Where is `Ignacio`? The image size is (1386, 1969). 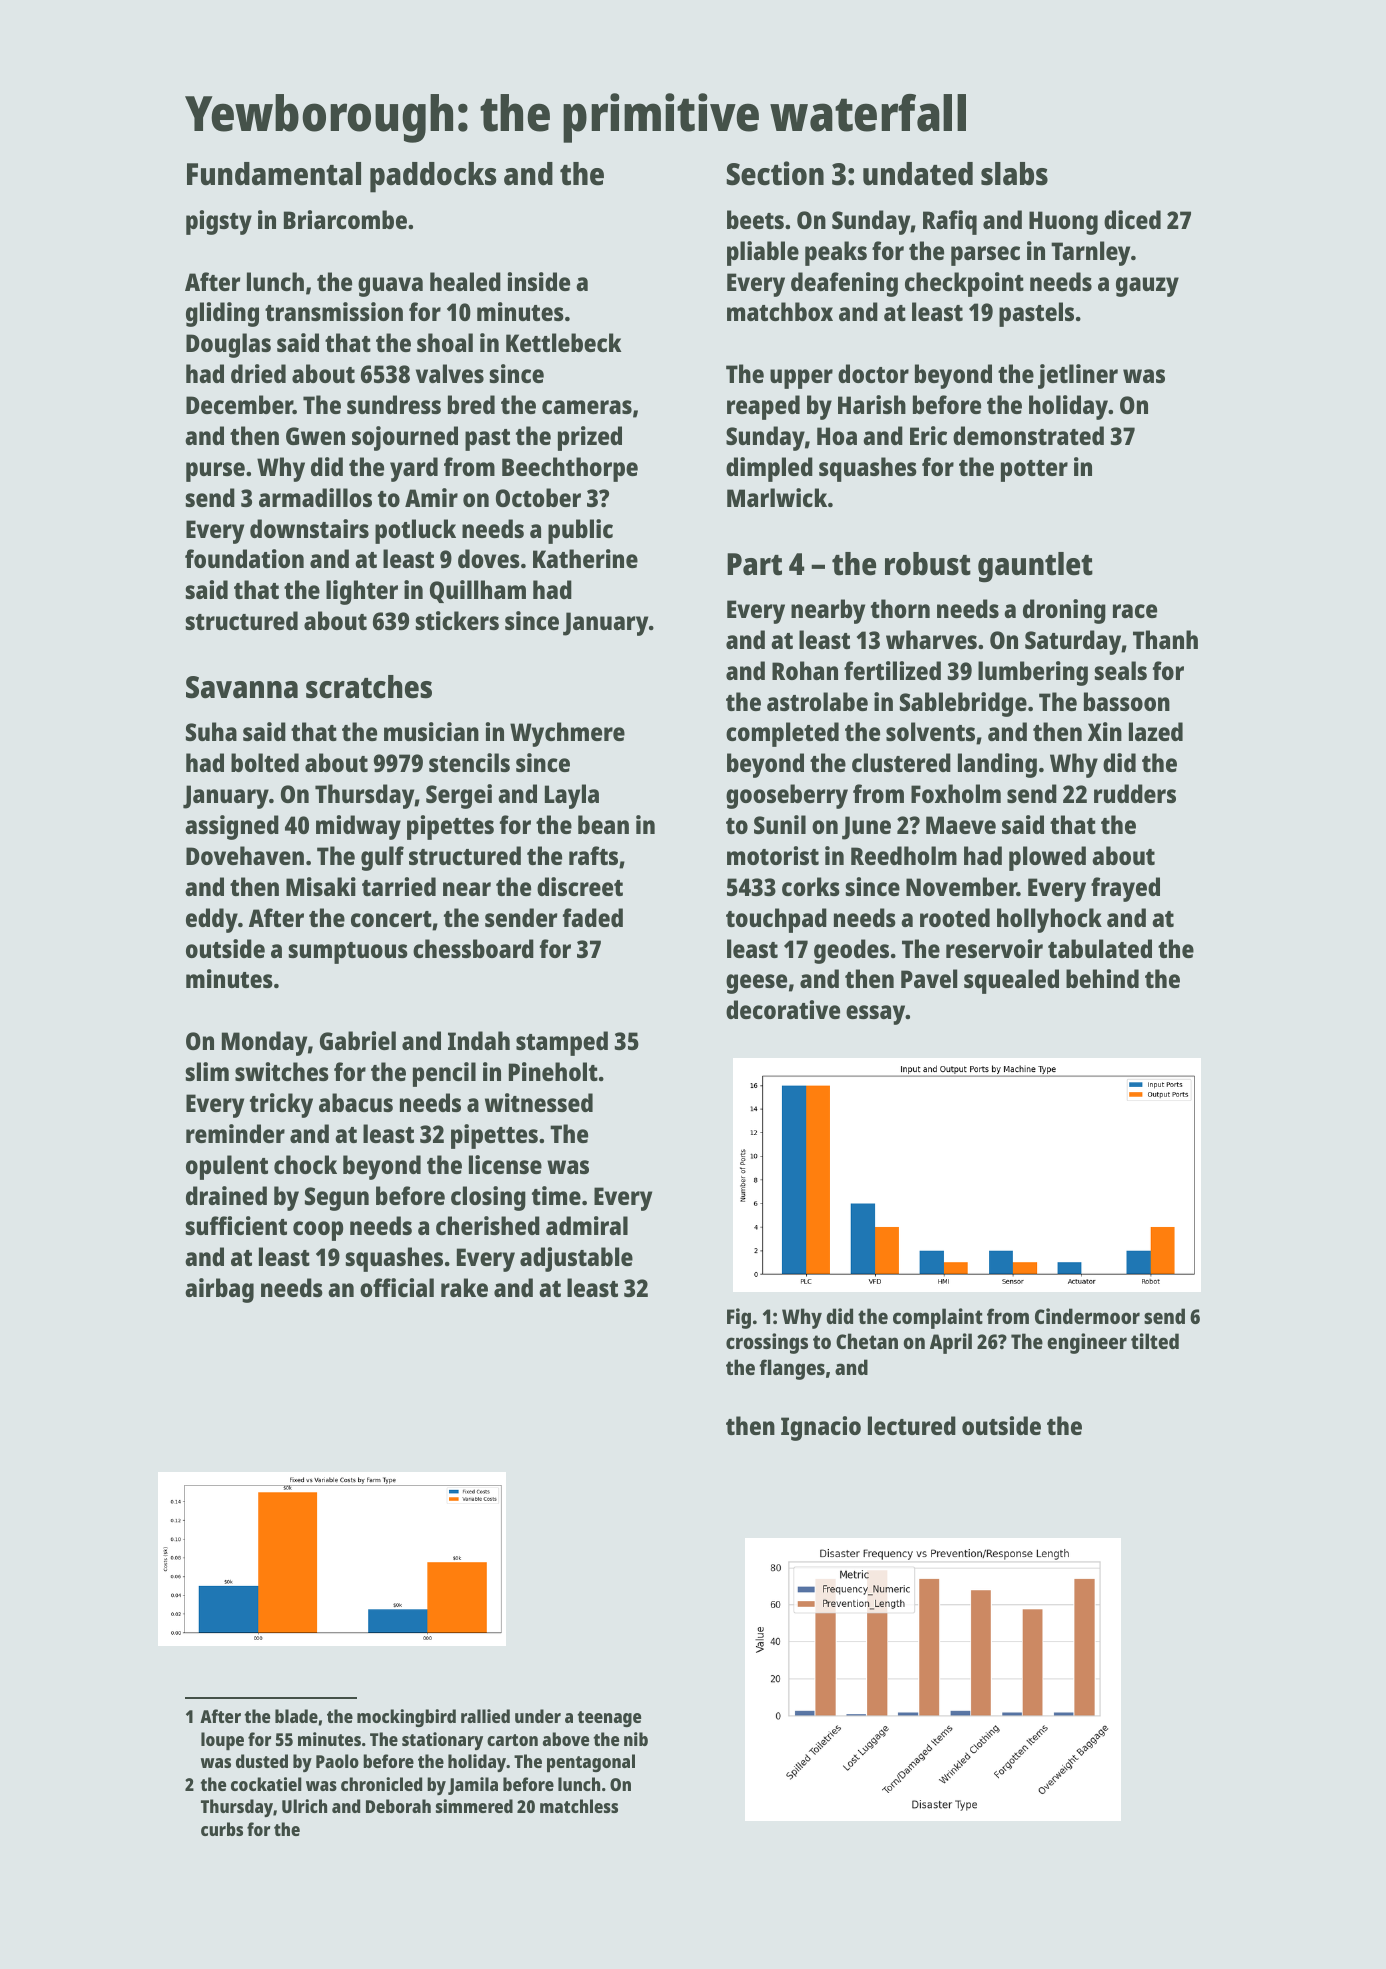 Ignacio is located at coordinates (821, 1428).
